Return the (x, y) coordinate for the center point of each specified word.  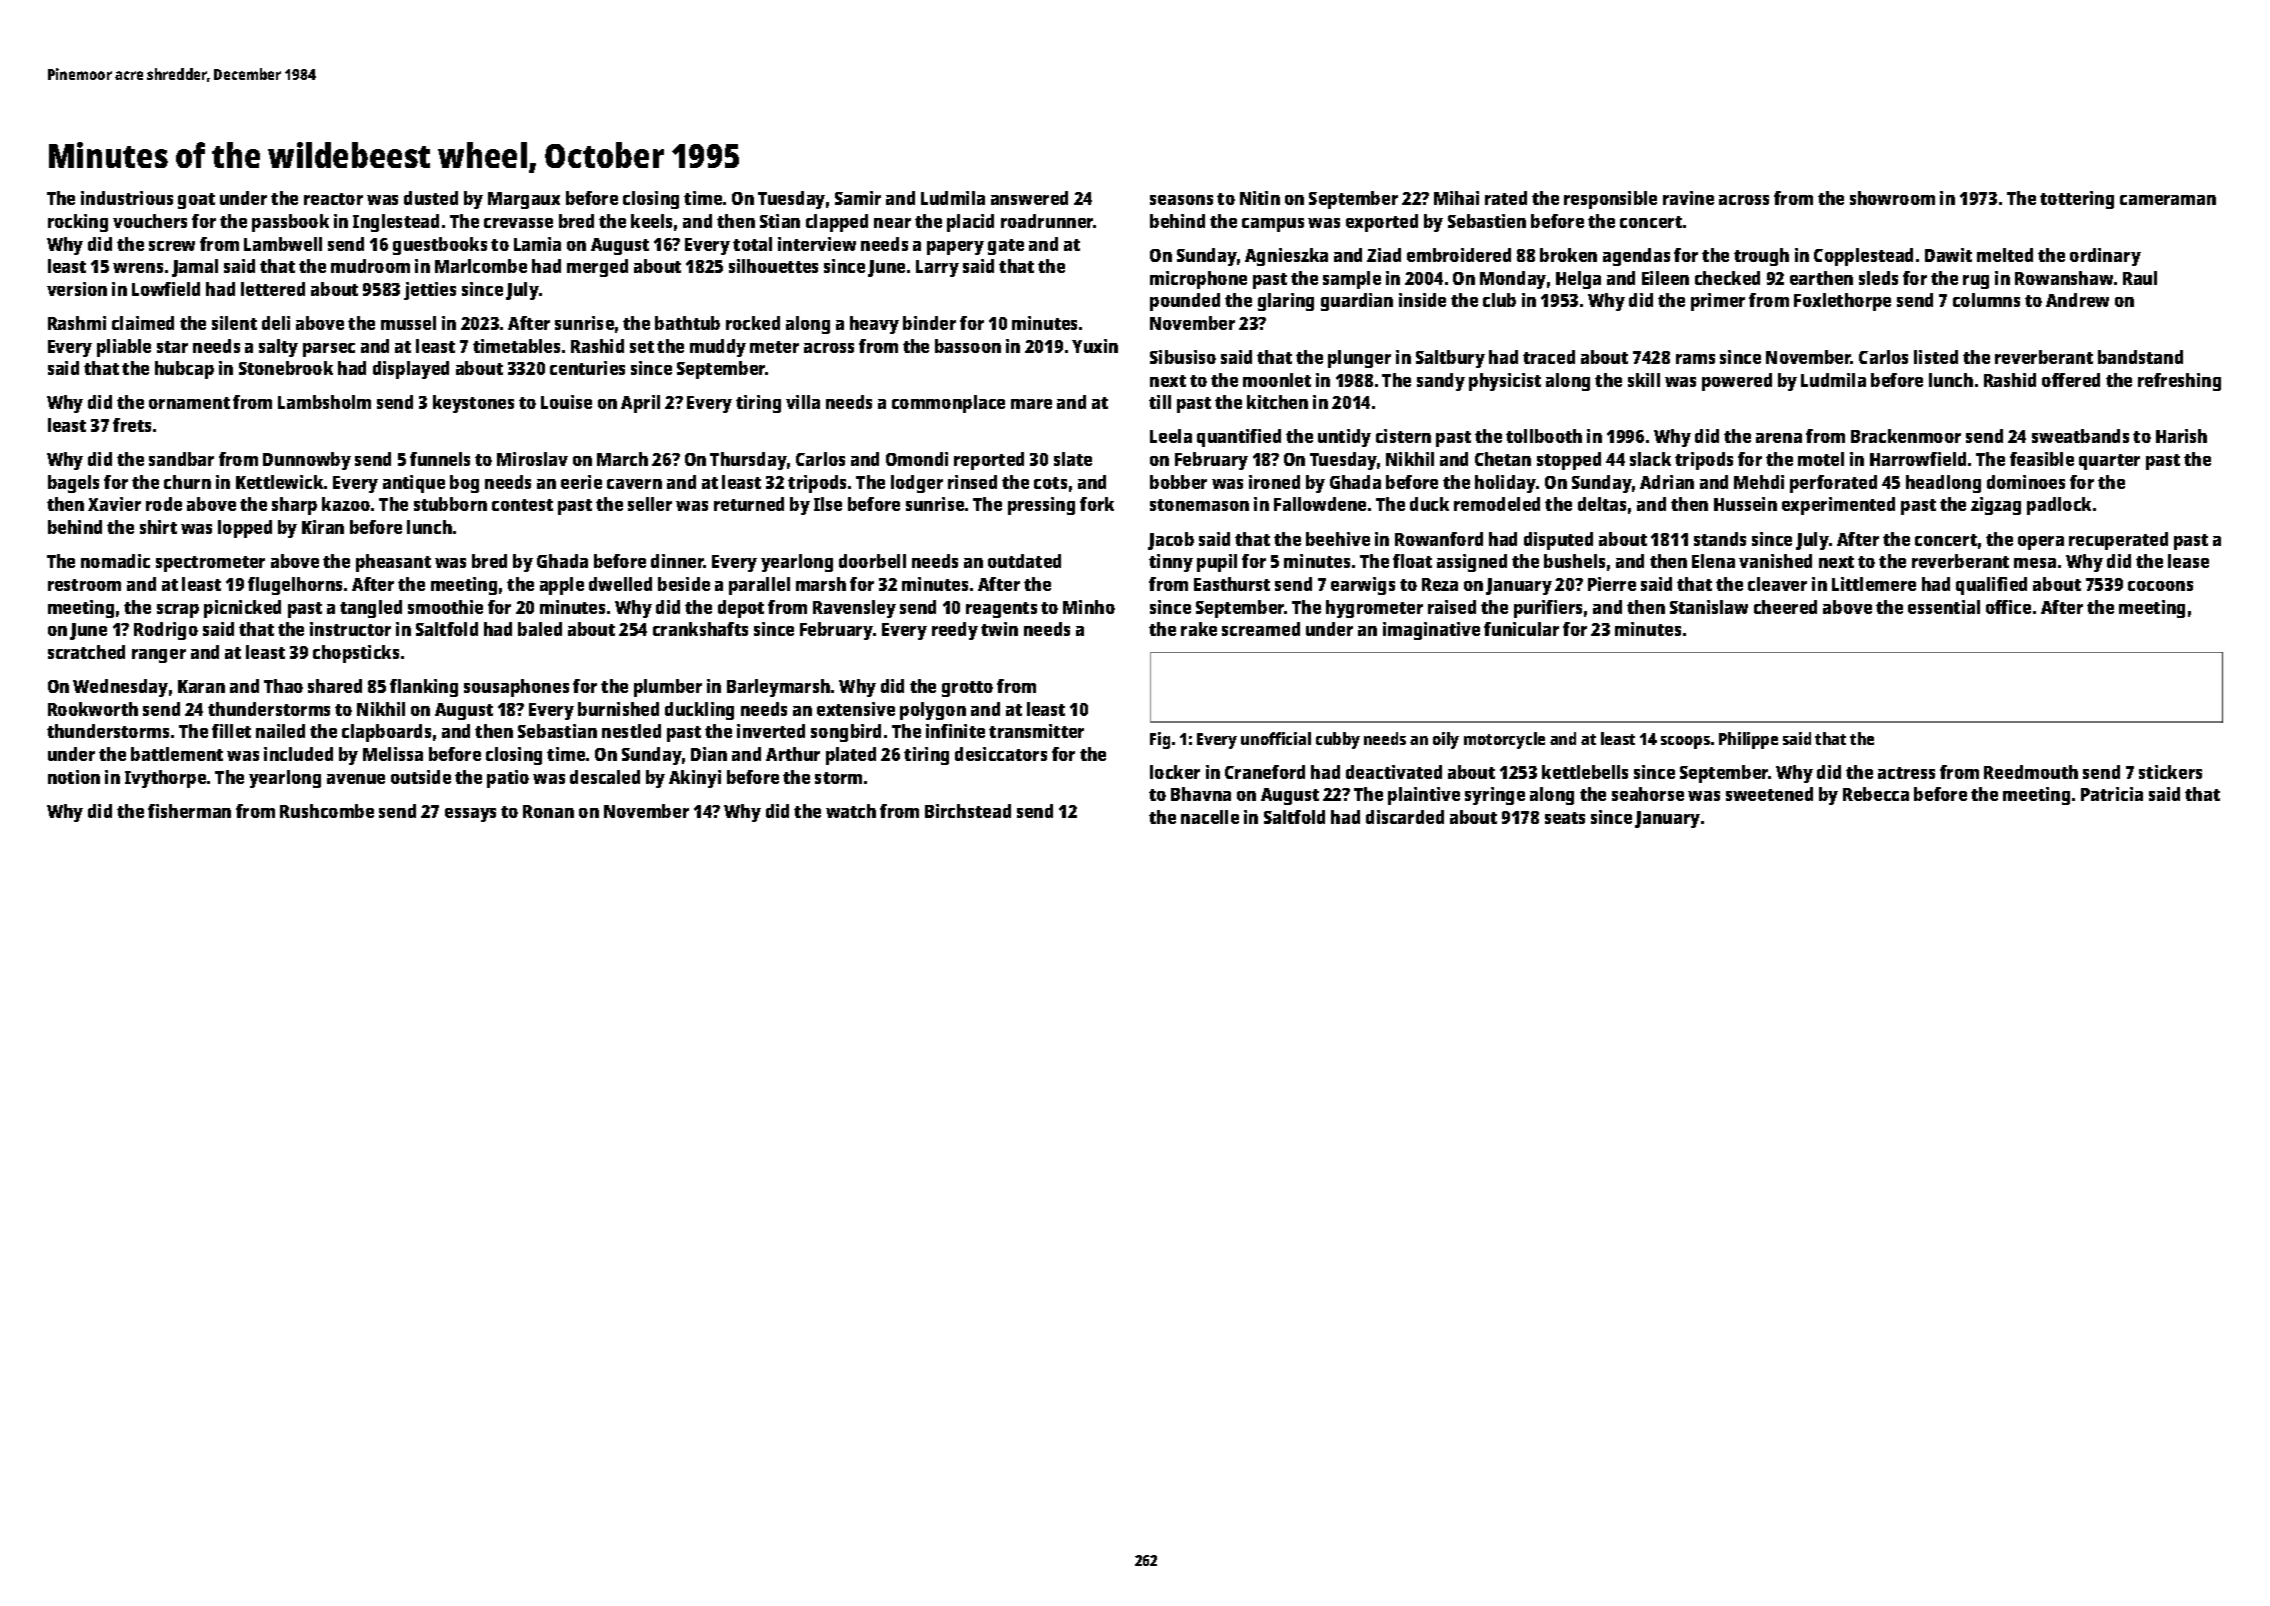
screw (172, 246)
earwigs (1363, 586)
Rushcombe (327, 811)
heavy (874, 325)
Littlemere (1874, 584)
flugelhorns (295, 586)
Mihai (1456, 198)
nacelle (1210, 817)
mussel (408, 323)
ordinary (2105, 257)
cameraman (2168, 200)
